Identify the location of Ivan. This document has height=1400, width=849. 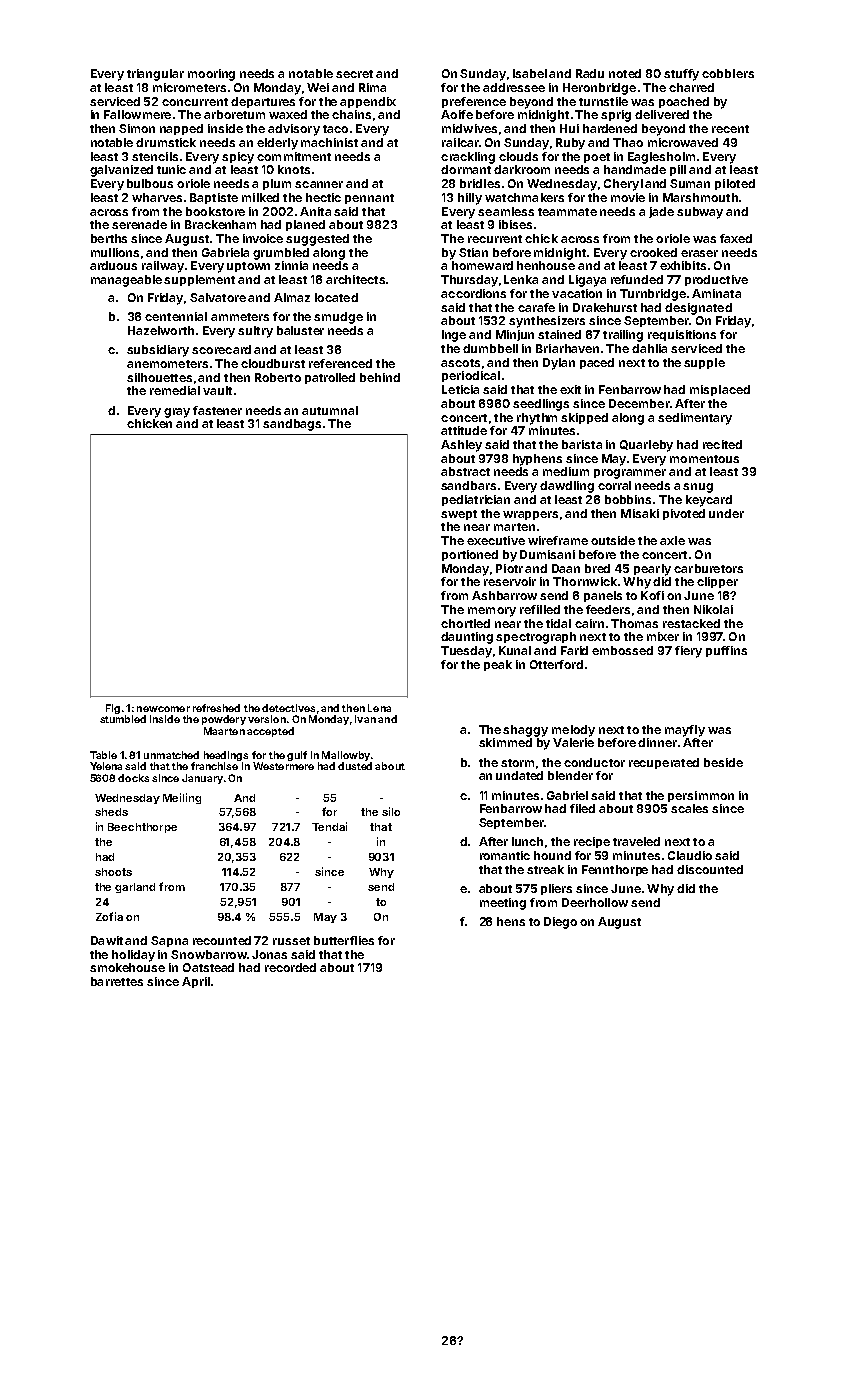
(365, 719).
